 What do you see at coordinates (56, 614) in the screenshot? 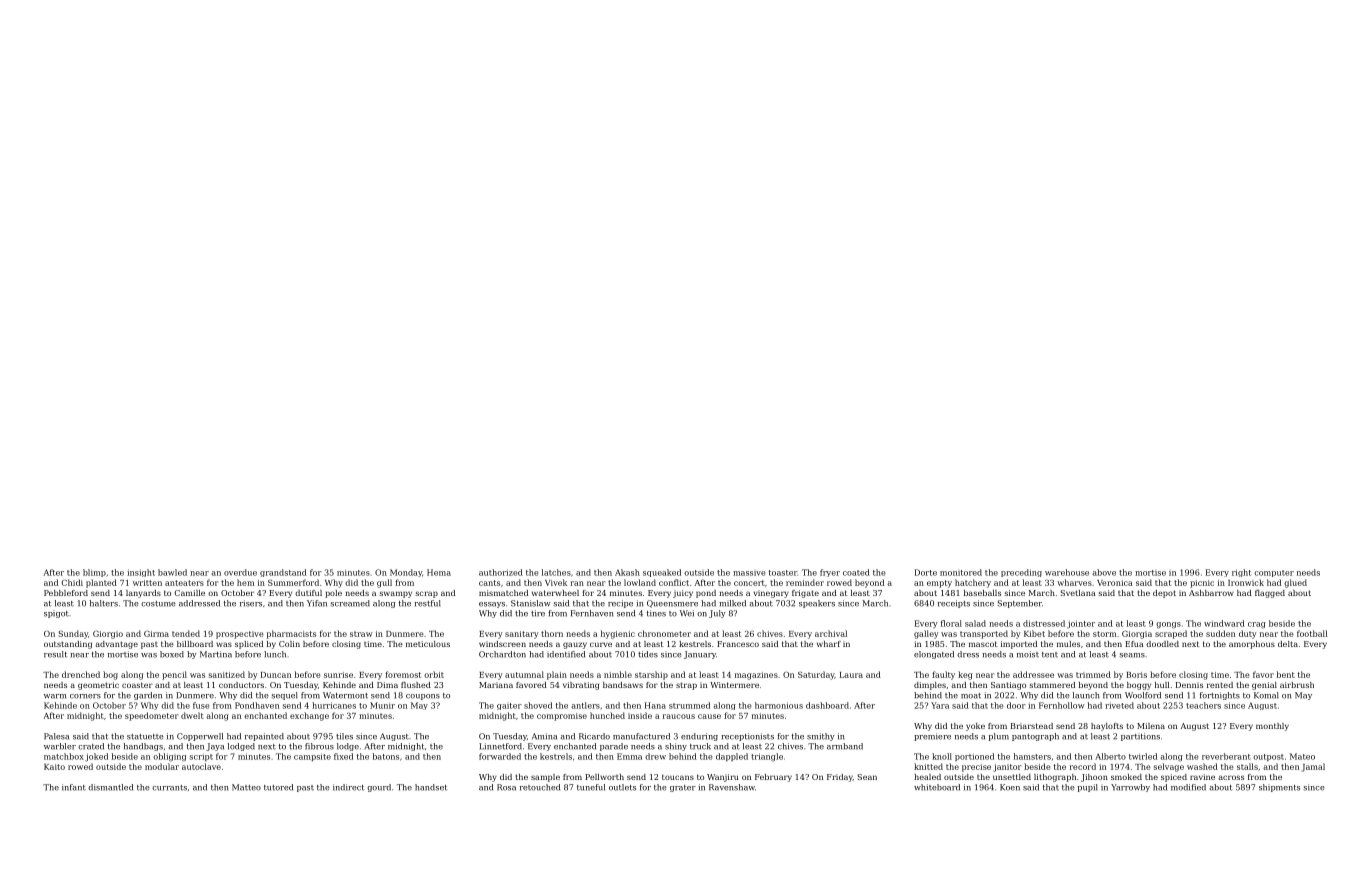
I see `spigot` at bounding box center [56, 614].
